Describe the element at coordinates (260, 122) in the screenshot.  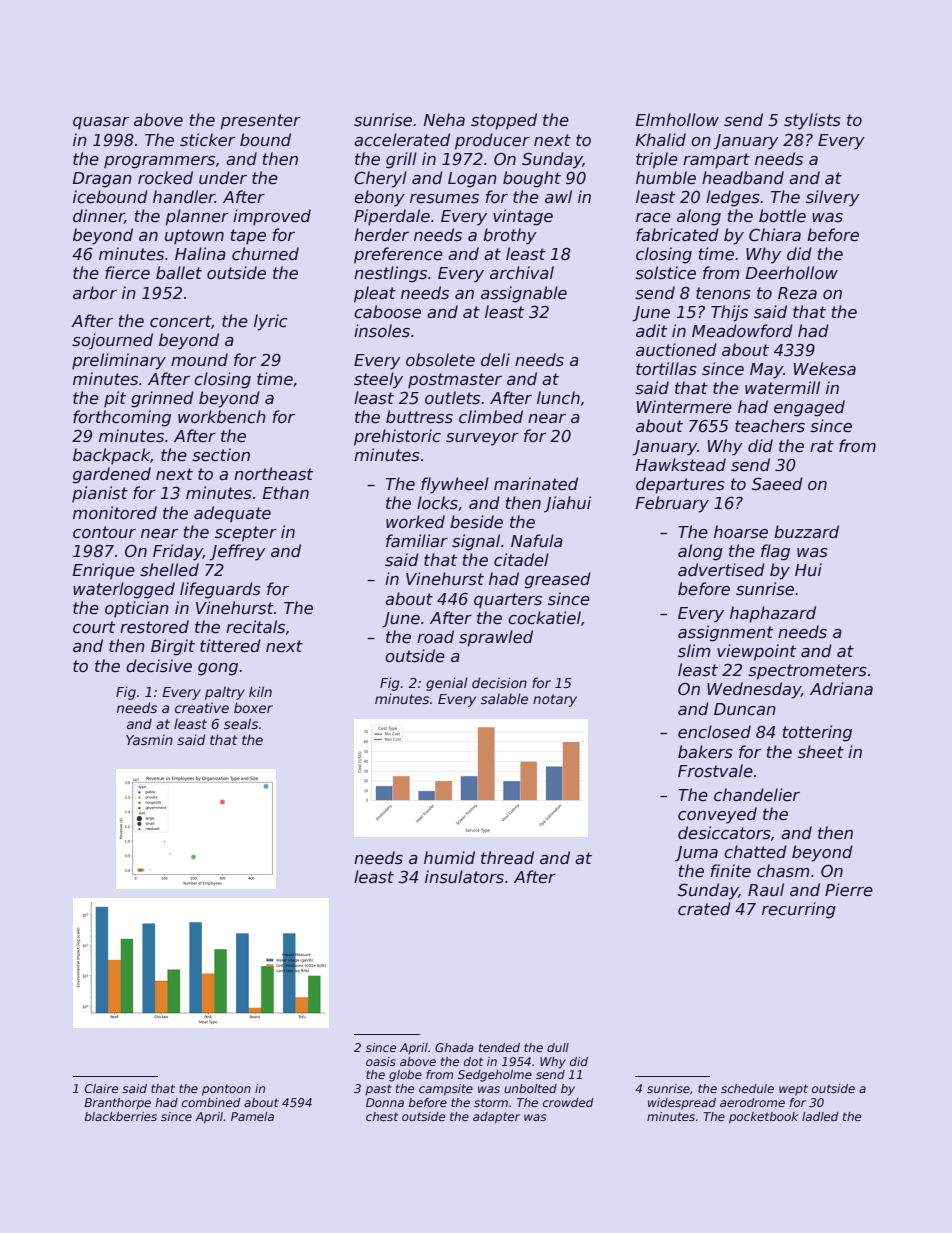
I see `presenter` at that location.
